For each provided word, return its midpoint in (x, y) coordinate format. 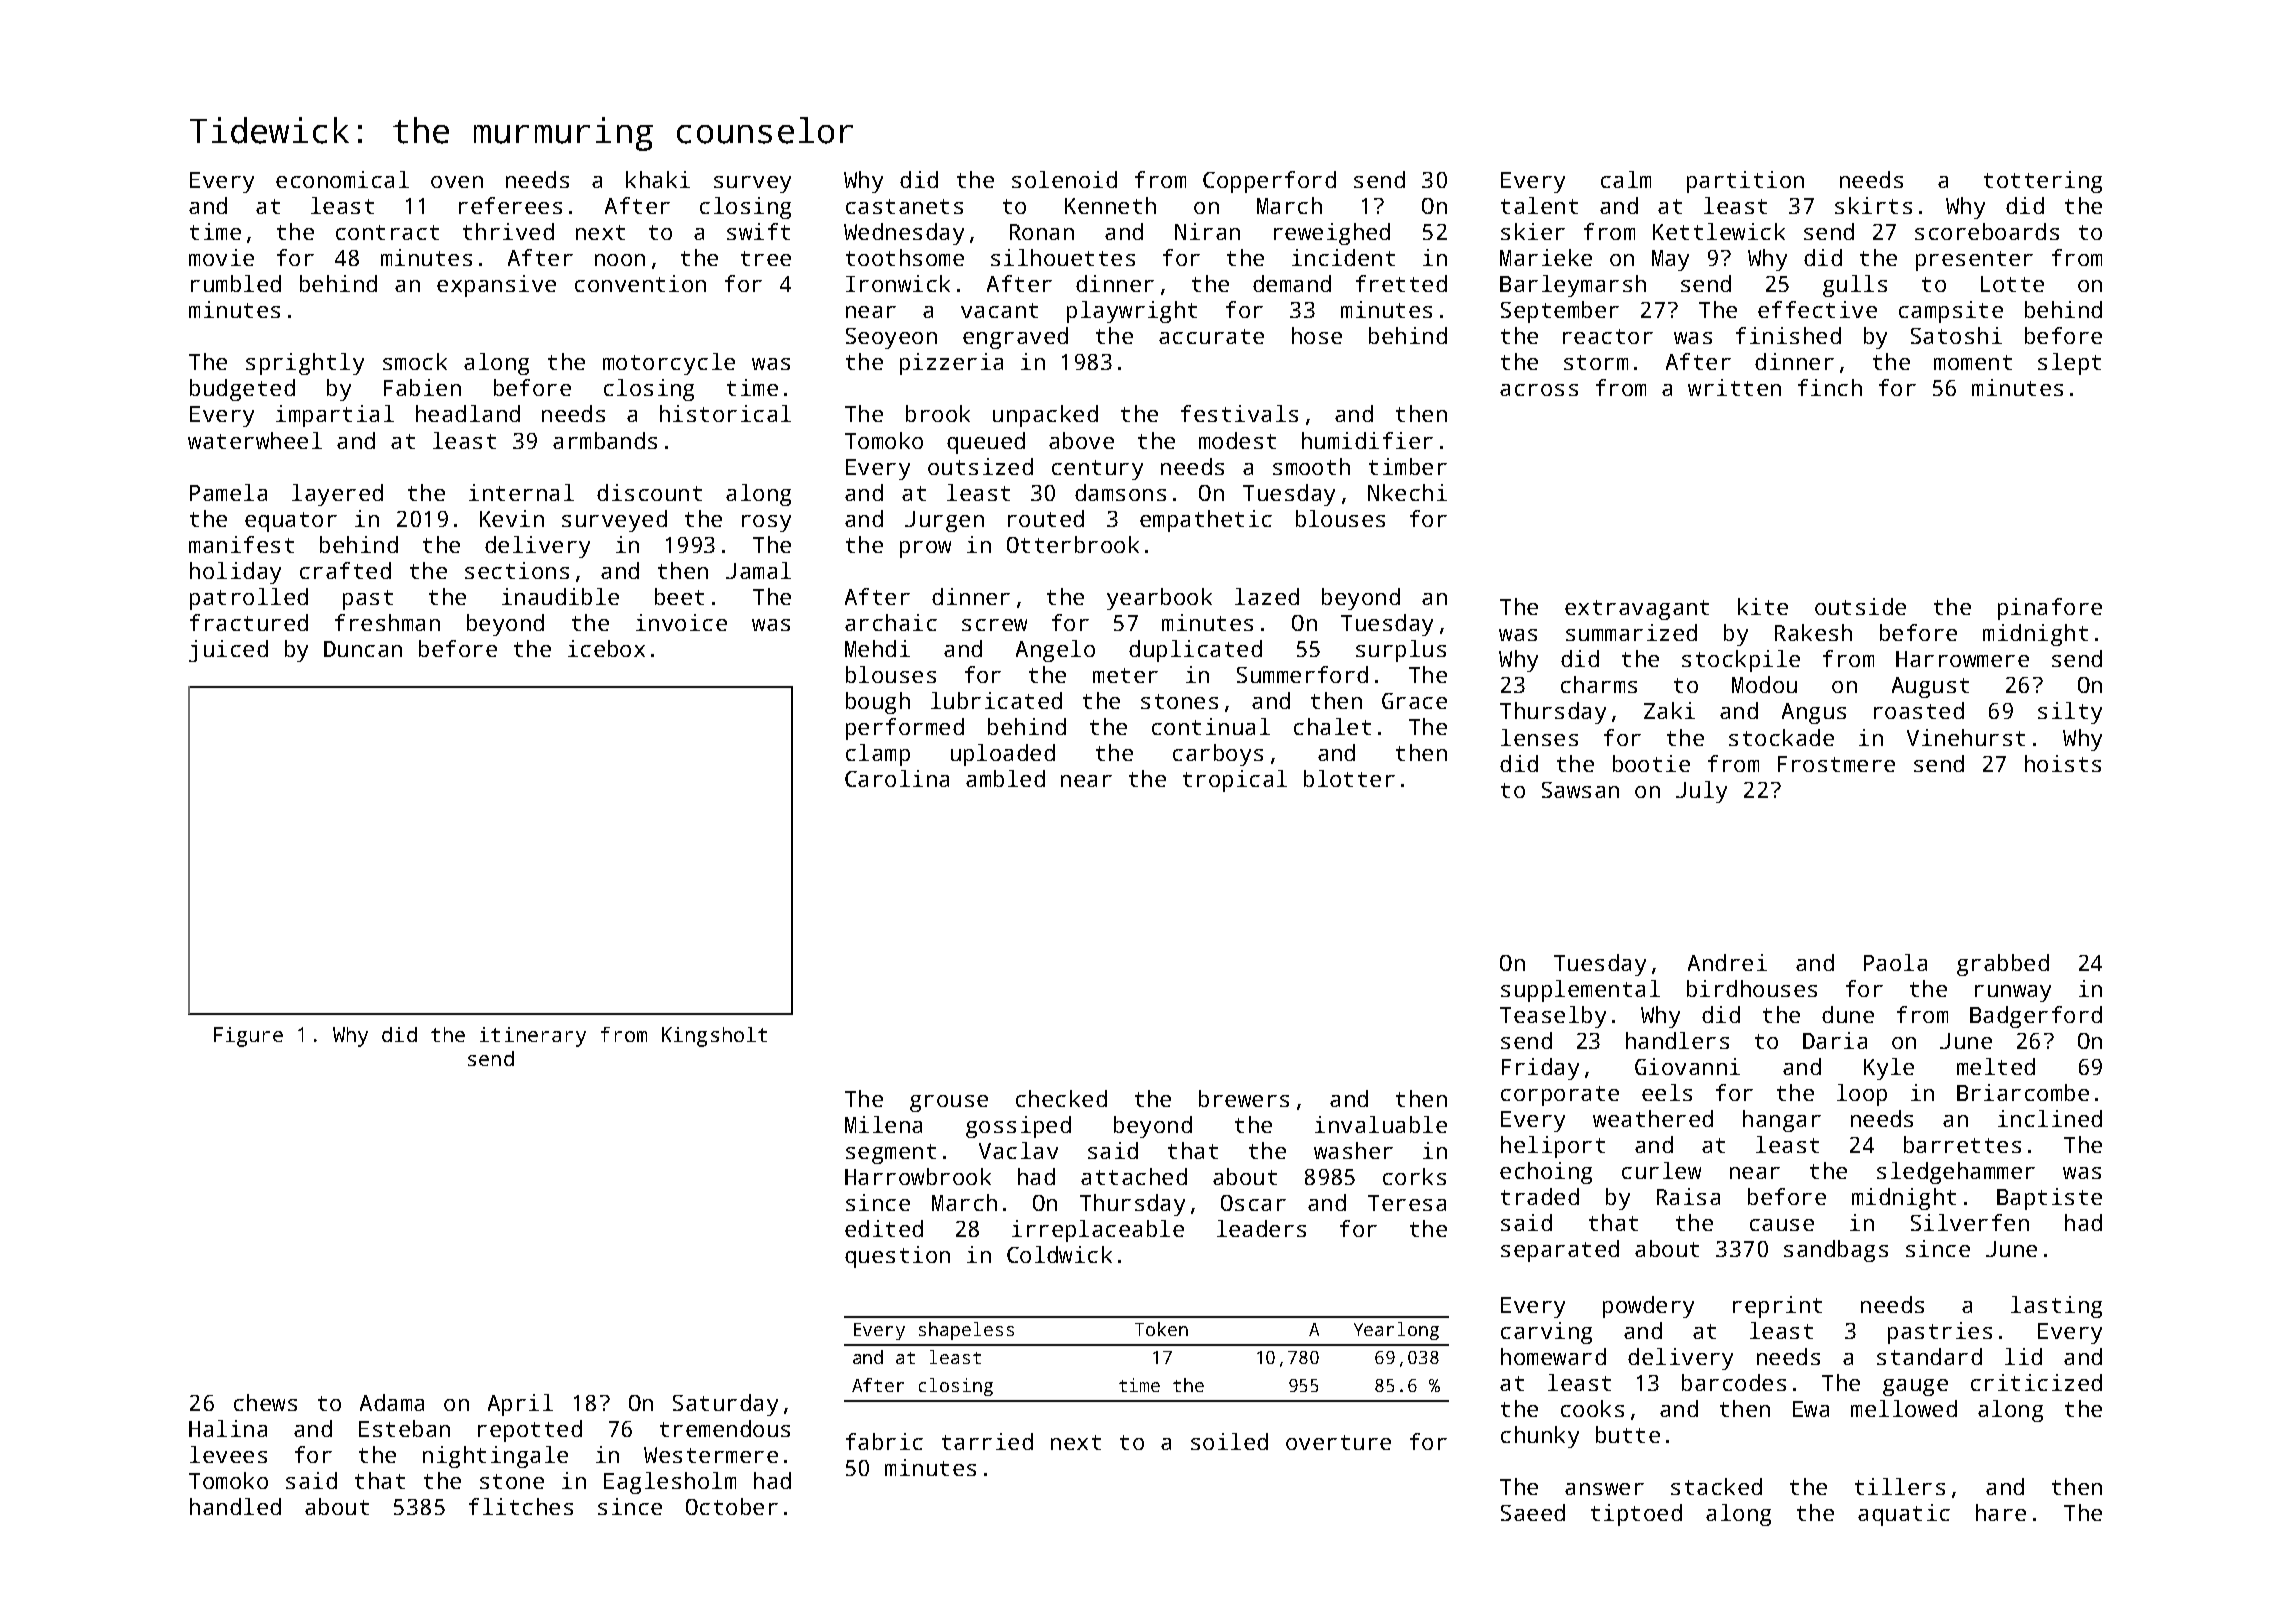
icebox (606, 648)
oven (457, 182)
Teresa (1407, 1203)
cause (1782, 1225)
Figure (248, 1037)
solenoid (1064, 179)
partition (1745, 182)
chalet (1332, 726)
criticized (2036, 1382)
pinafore (2050, 609)
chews (265, 1402)
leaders (1261, 1228)
